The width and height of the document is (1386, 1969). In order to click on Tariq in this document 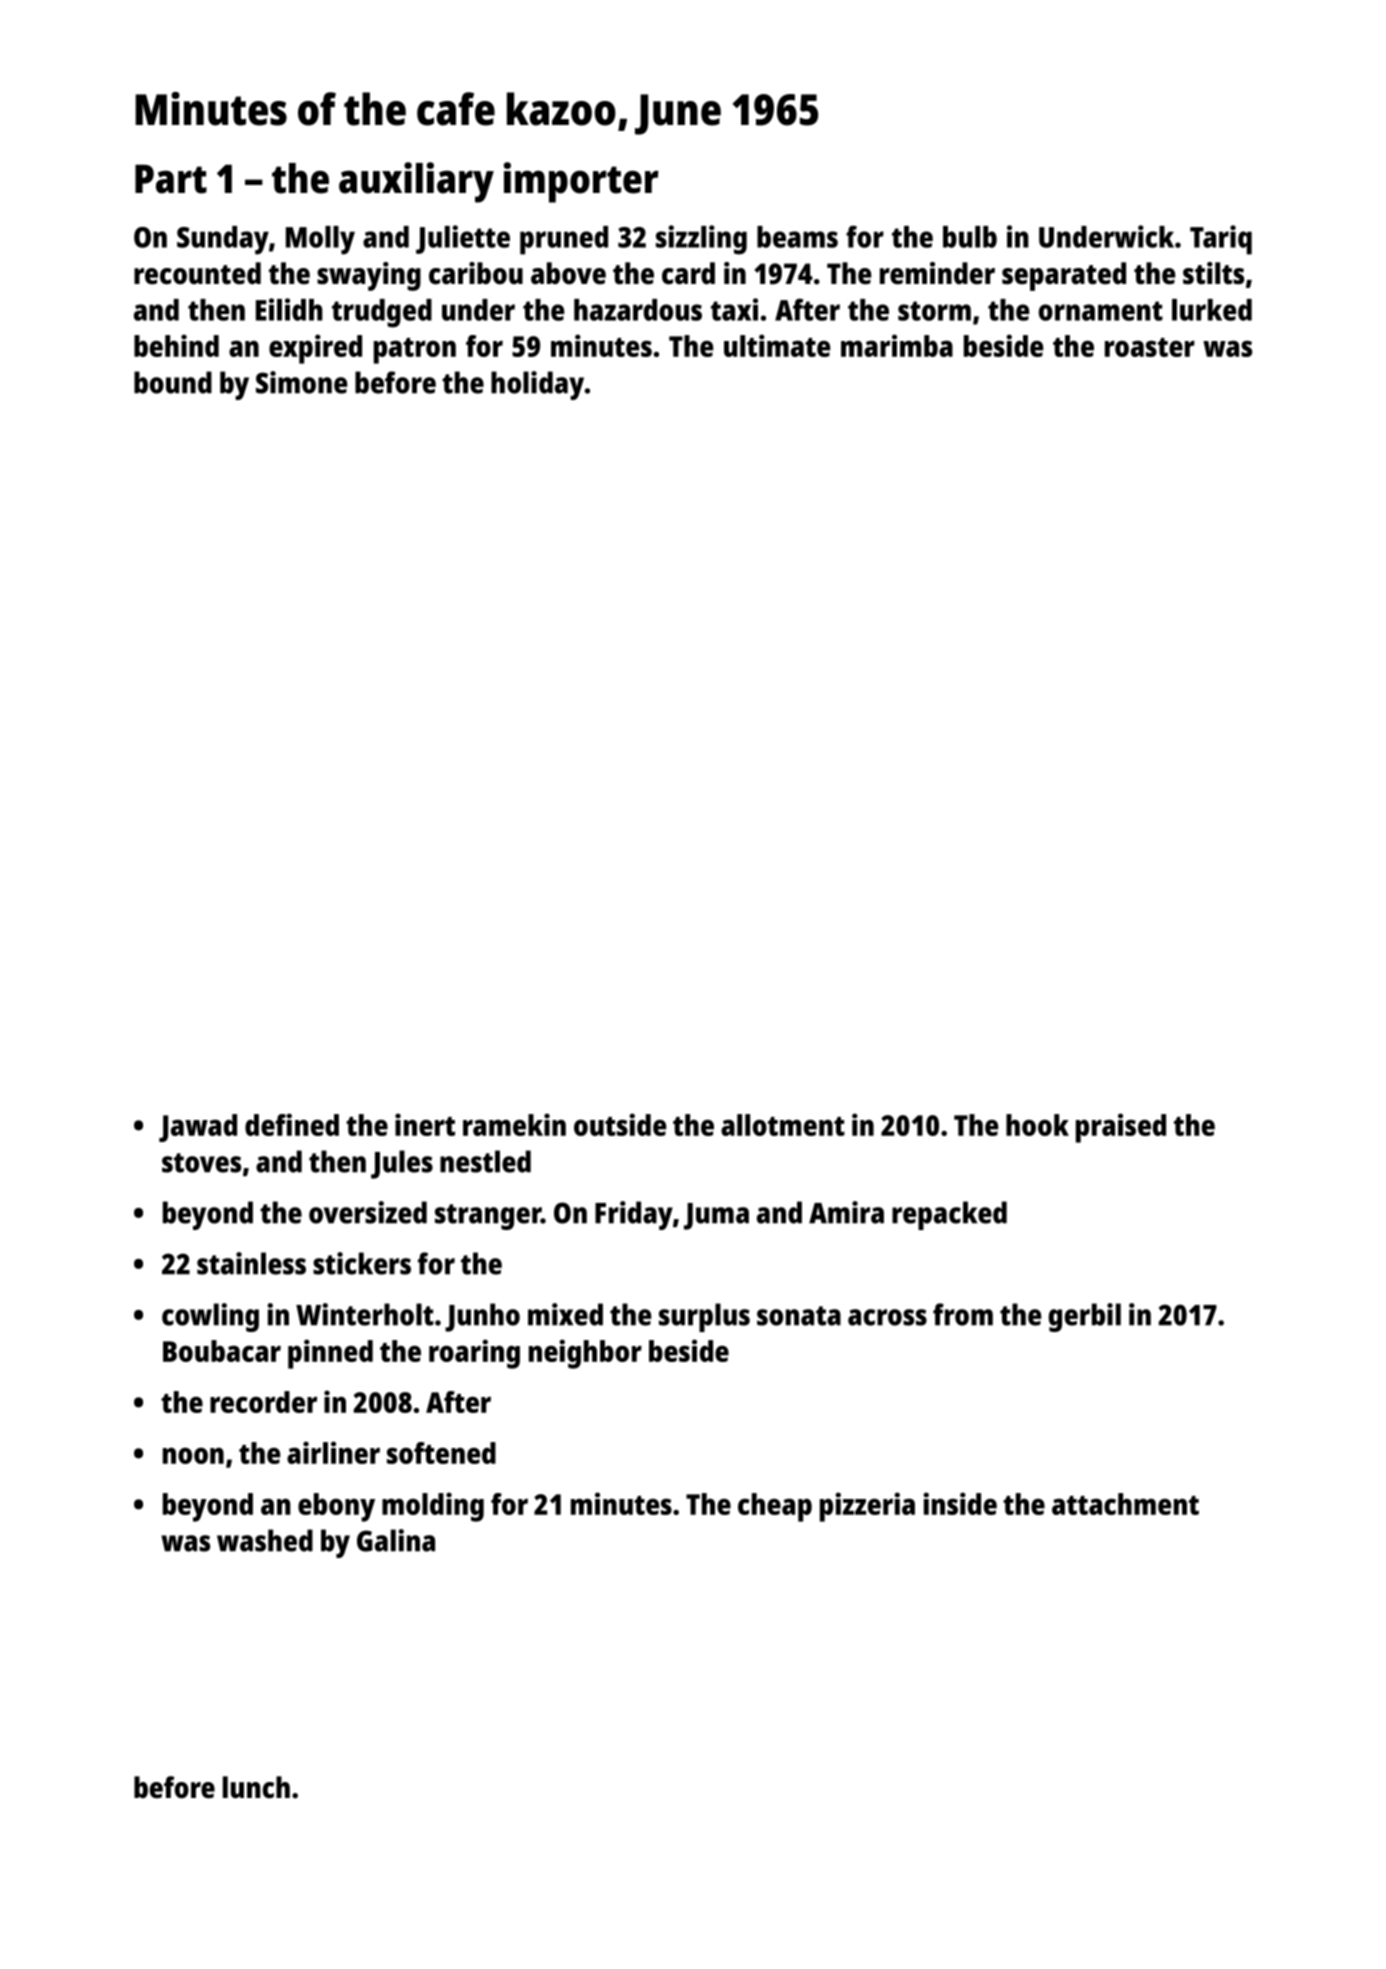, I will do `click(1221, 240)`.
